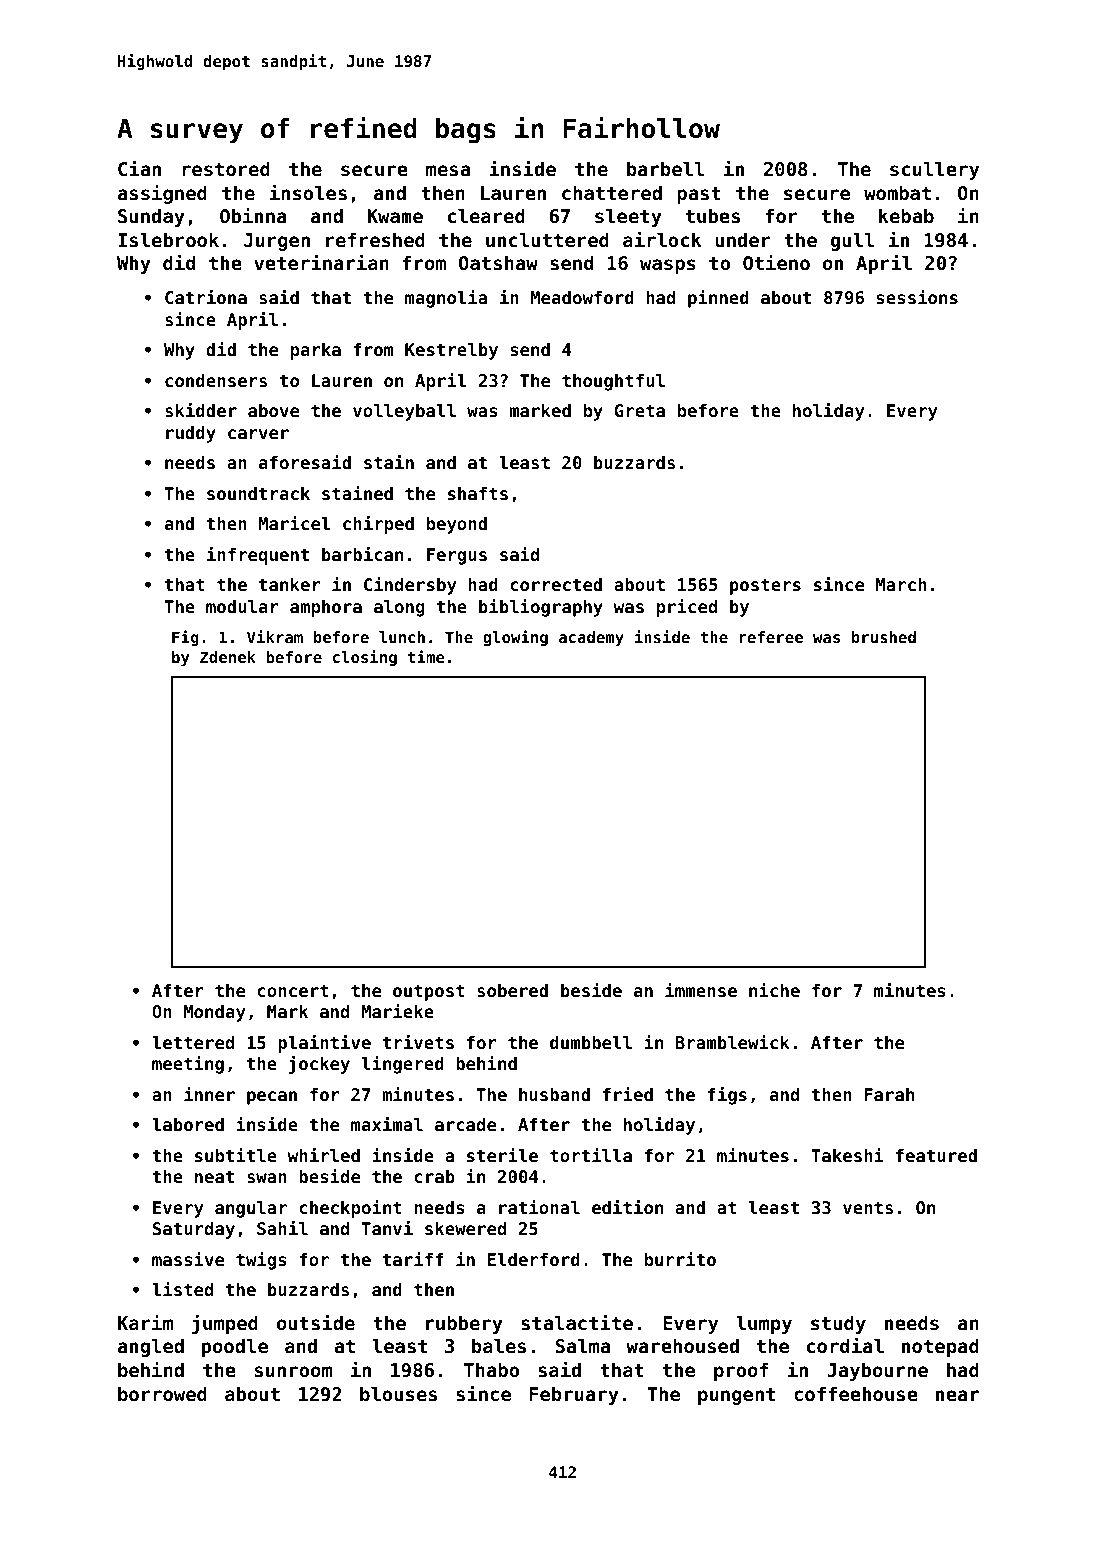 This screenshot has width=1097, height=1551. I want to click on coffeehouse, so click(856, 1393).
